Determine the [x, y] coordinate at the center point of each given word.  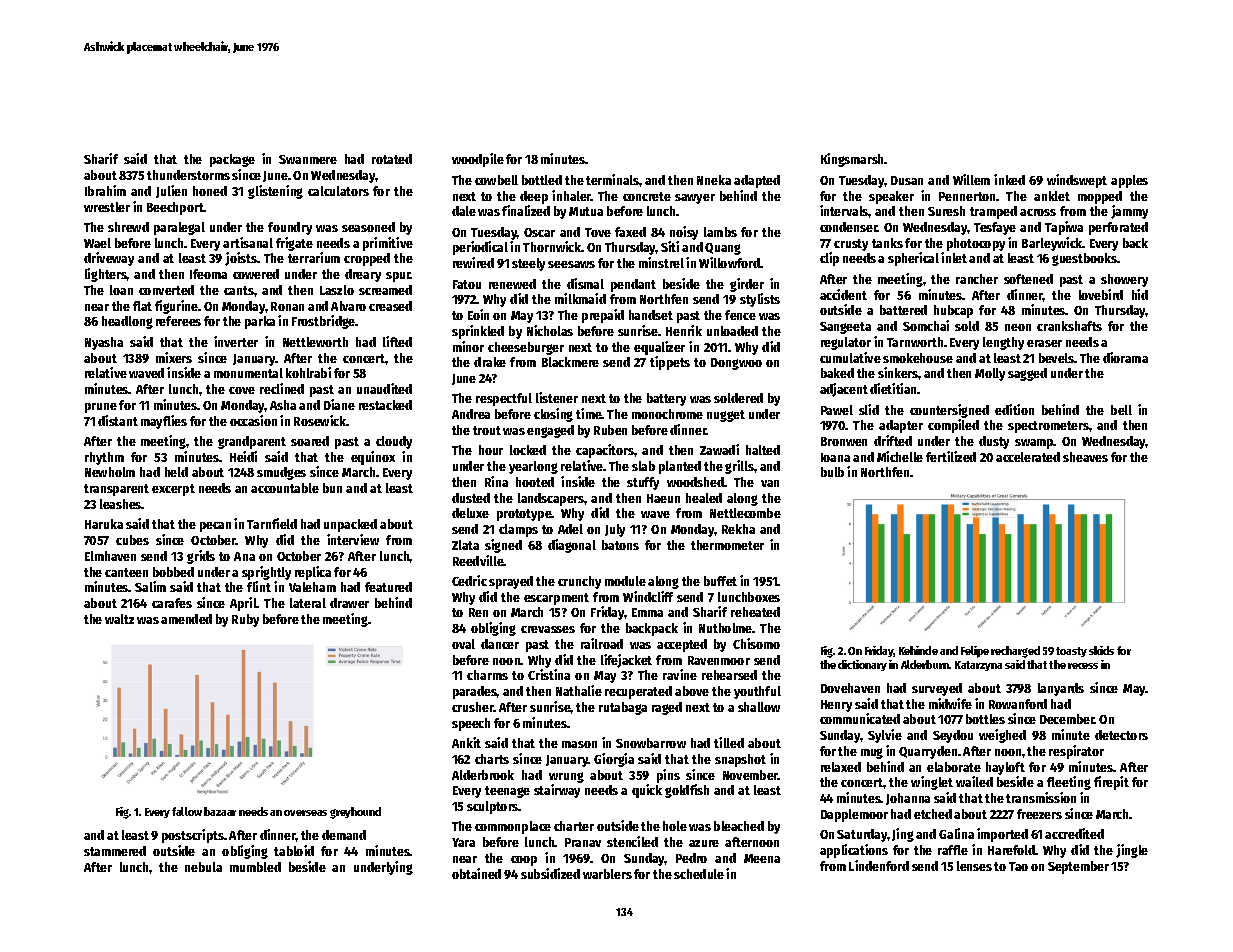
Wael [97, 243]
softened [1028, 279]
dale [464, 211]
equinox [373, 458]
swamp [1034, 444]
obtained [476, 873]
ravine [680, 674]
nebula [203, 867]
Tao [1018, 866]
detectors [1121, 735]
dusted [471, 498]
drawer [349, 603]
